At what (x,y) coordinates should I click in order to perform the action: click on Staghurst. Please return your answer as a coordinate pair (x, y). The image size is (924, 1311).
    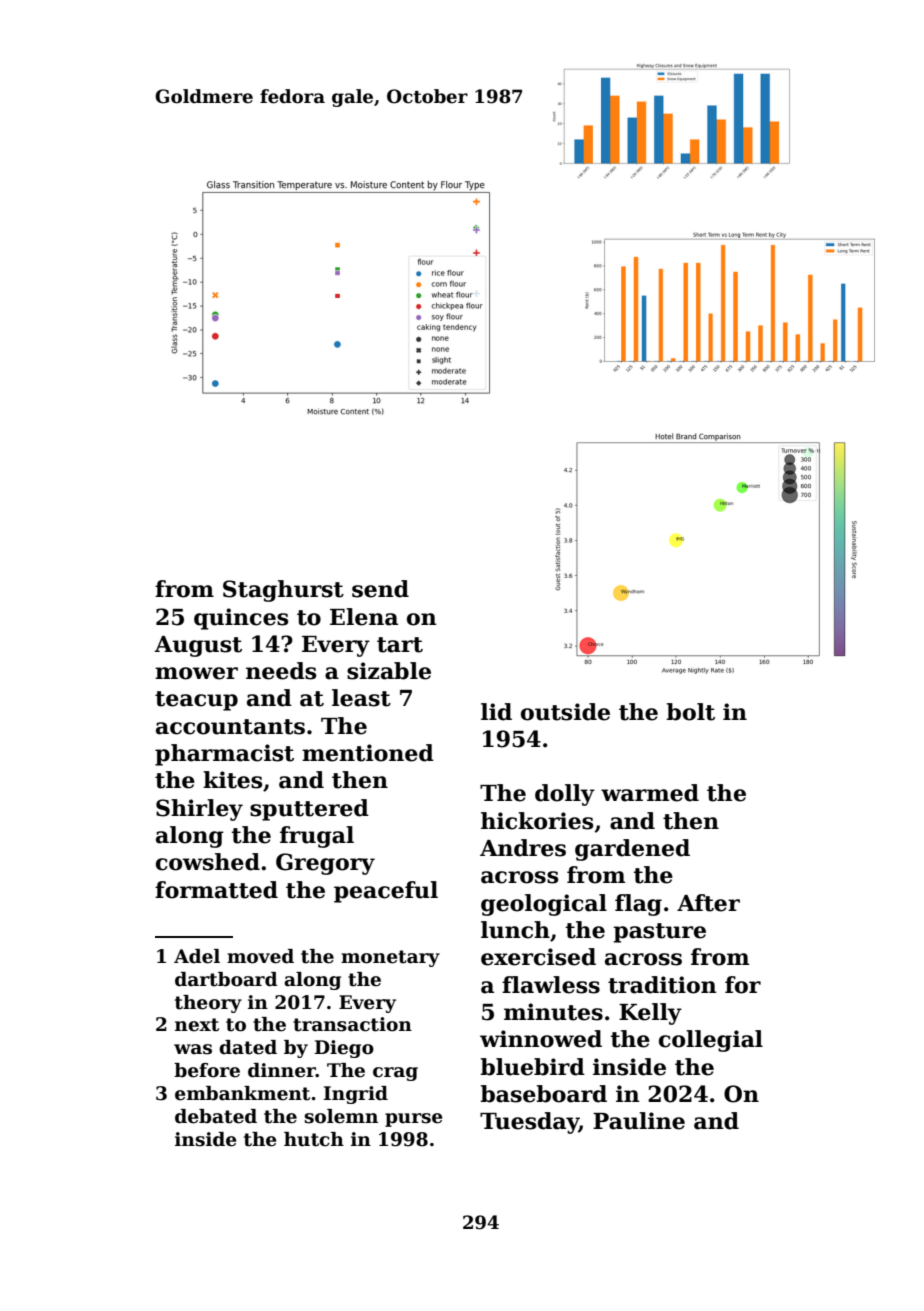
    Looking at the image, I should click on (283, 591).
